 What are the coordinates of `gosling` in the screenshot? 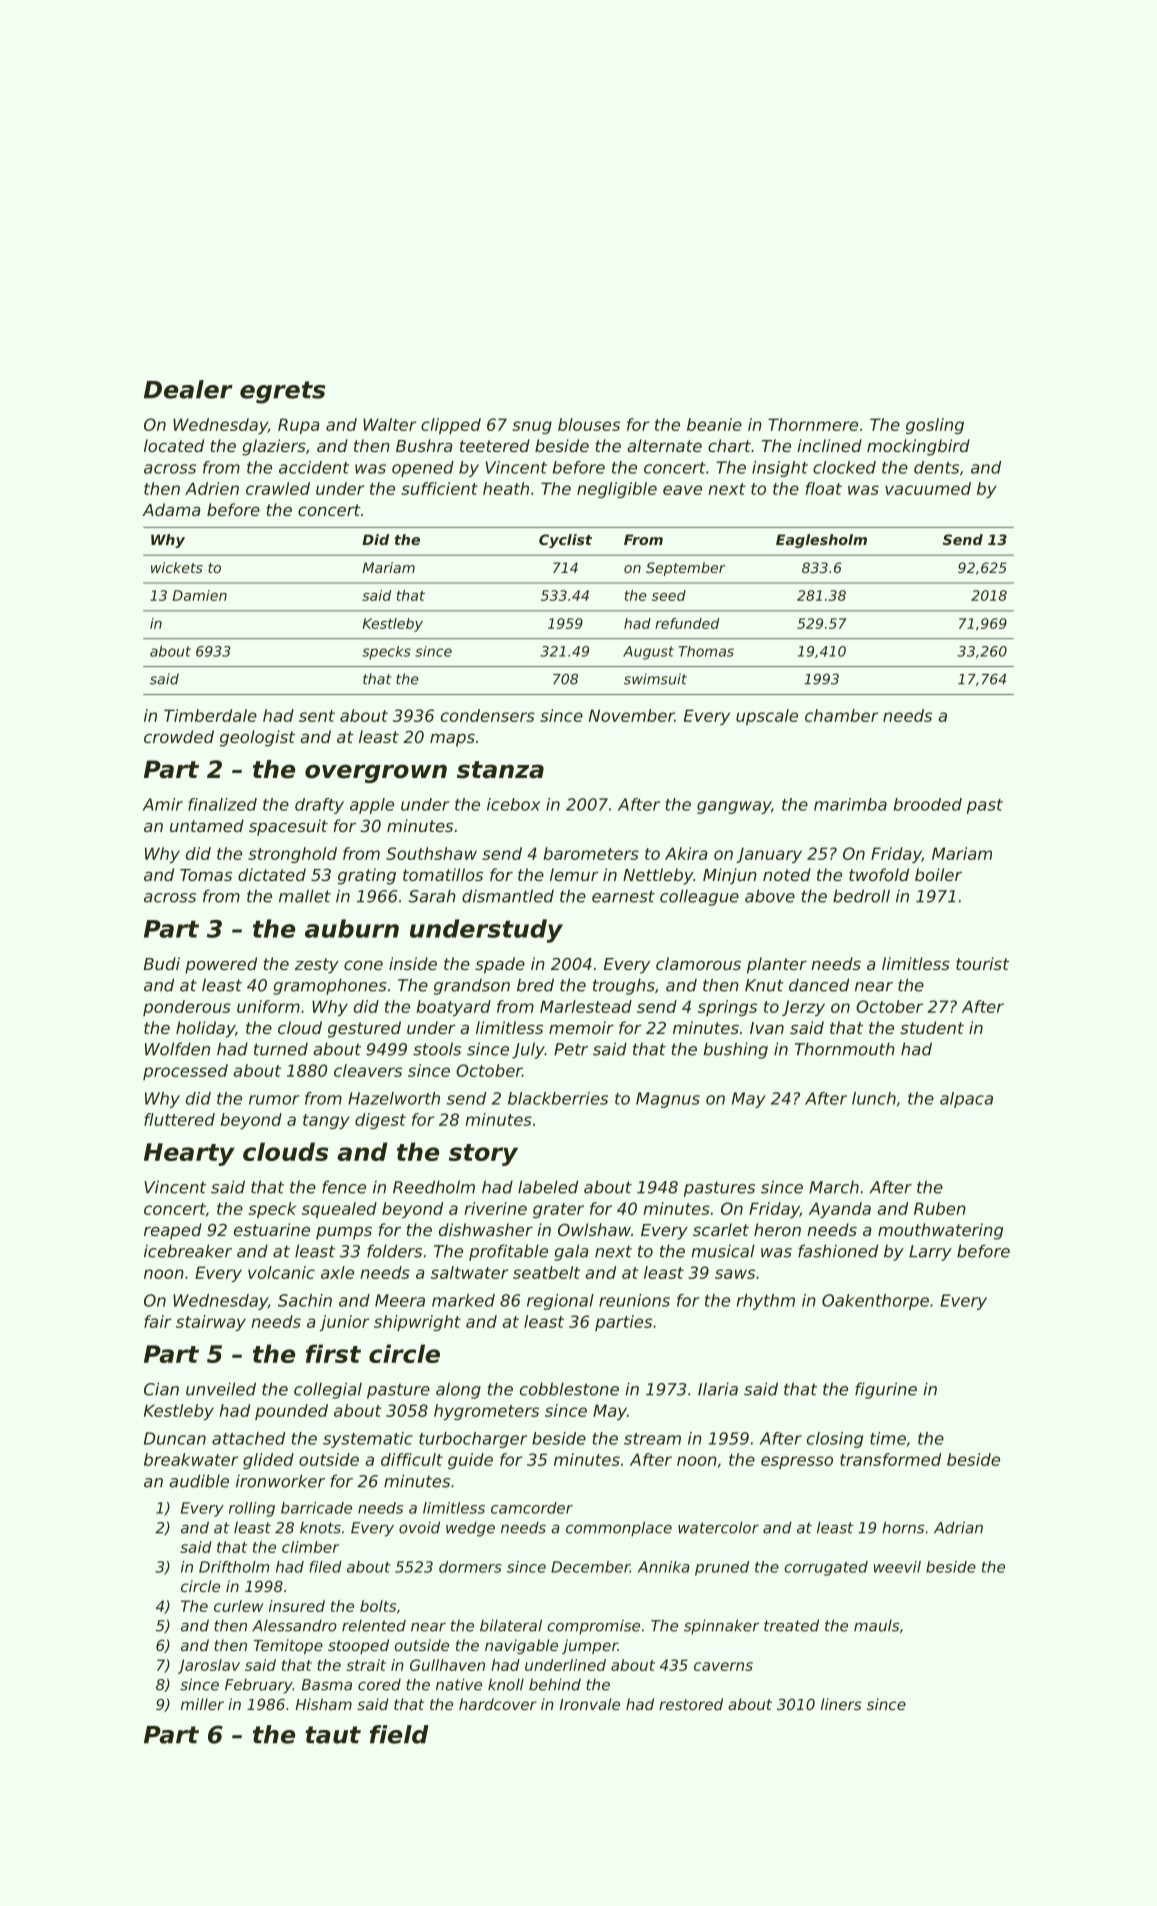 It's located at (935, 426).
